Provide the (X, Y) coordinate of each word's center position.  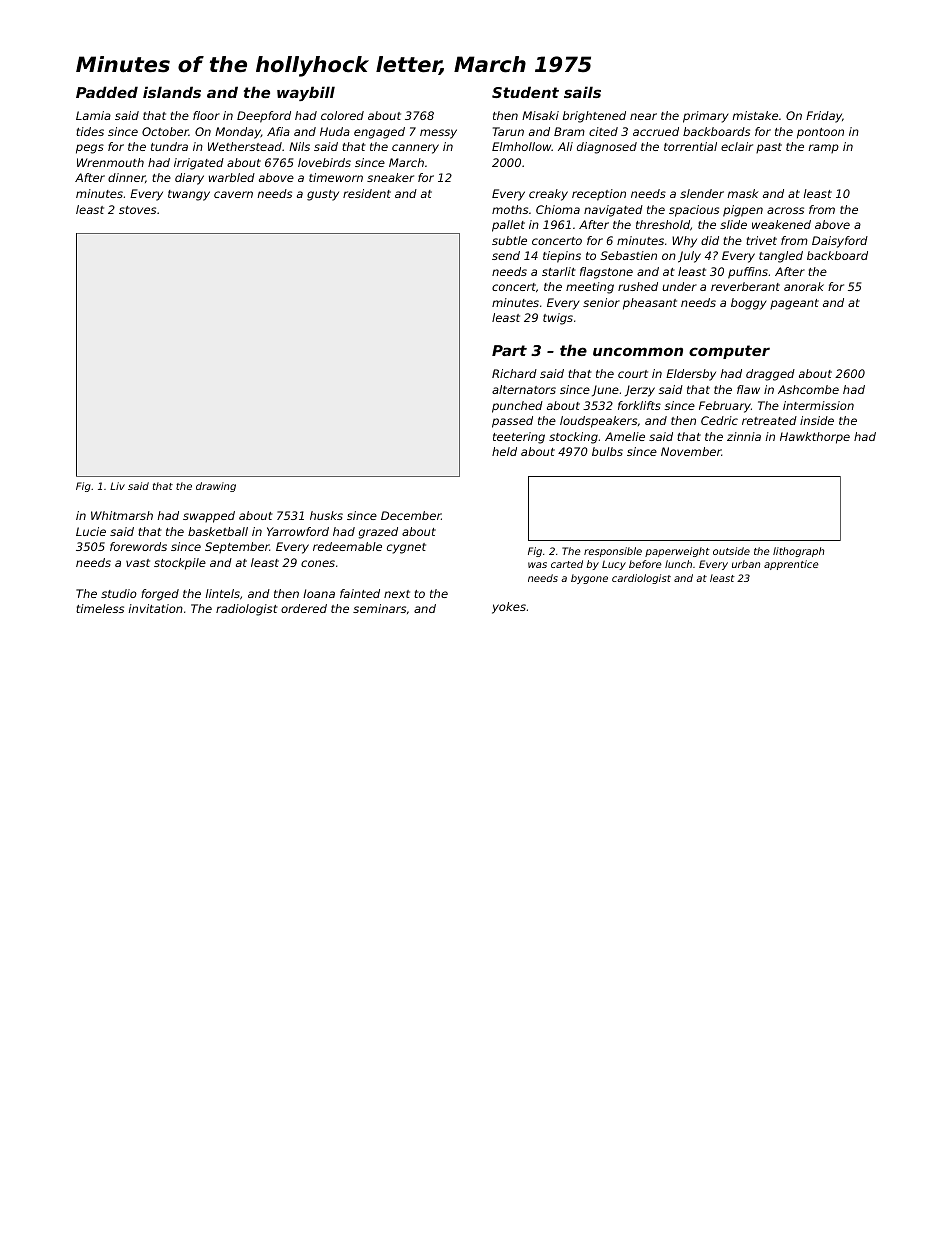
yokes (509, 608)
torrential (690, 146)
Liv (117, 486)
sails (582, 92)
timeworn (336, 177)
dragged (770, 375)
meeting (590, 288)
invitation (156, 608)
